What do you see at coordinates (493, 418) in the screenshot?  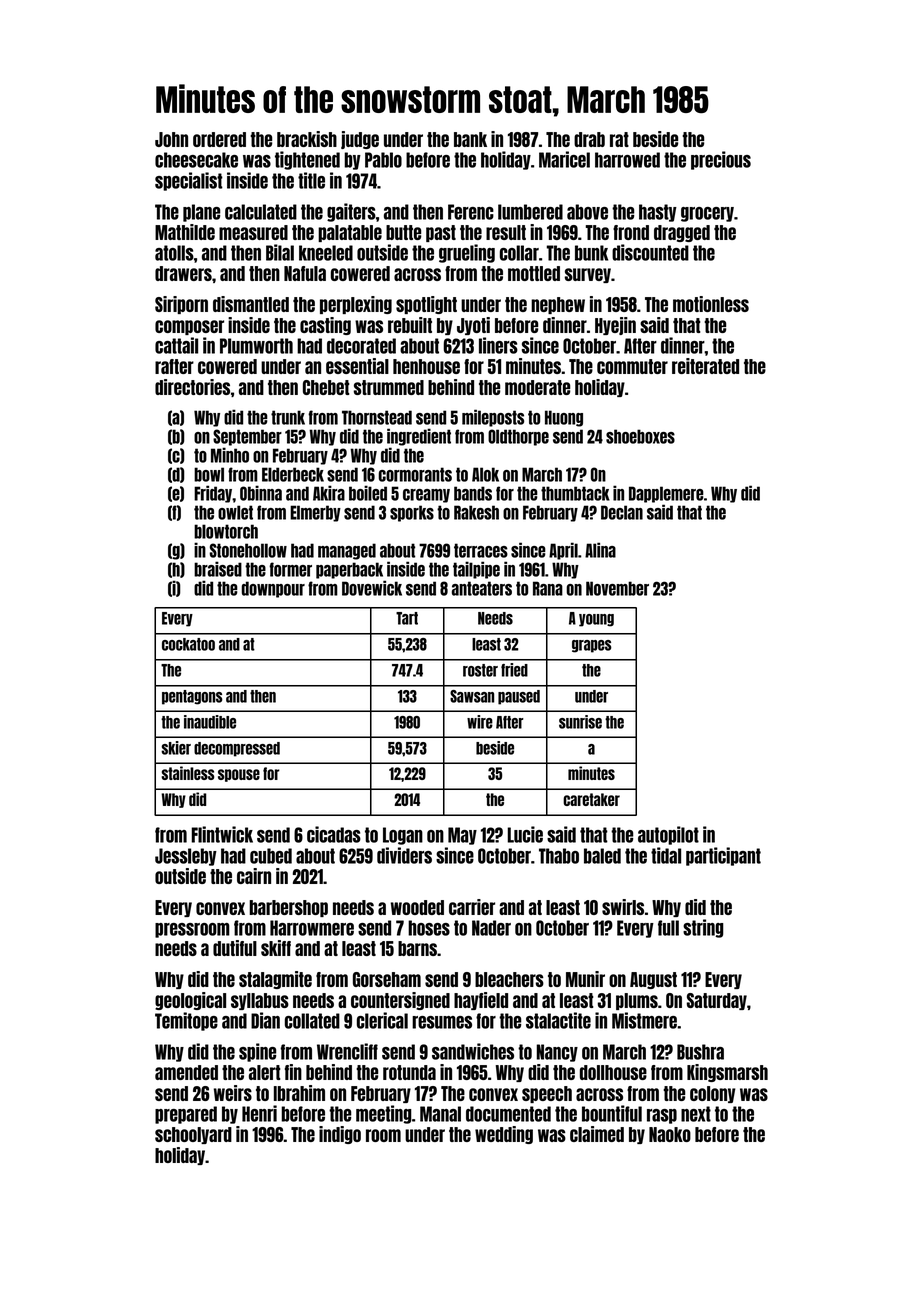 I see `mileposts` at bounding box center [493, 418].
